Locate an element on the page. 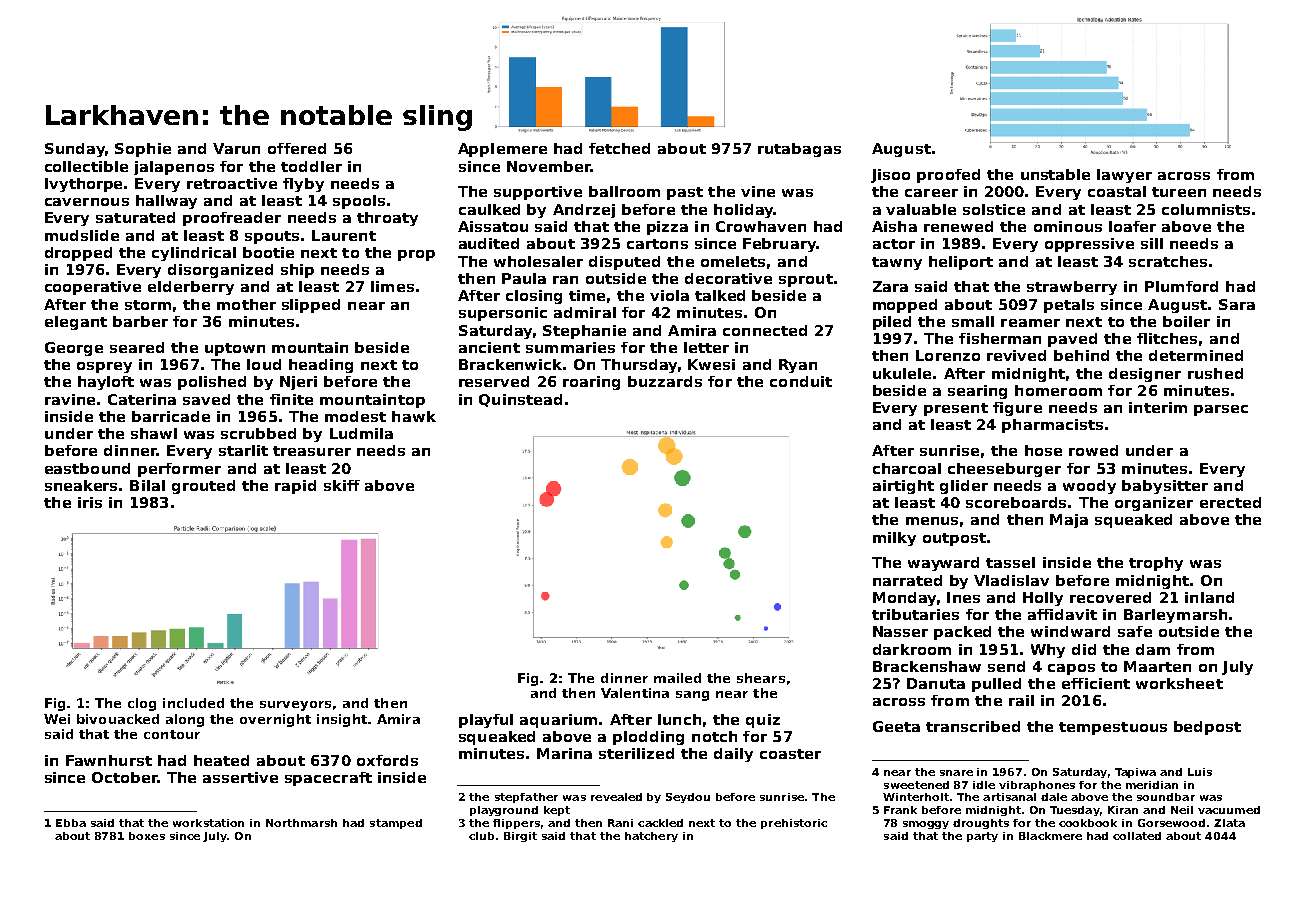 The width and height of the page is (1308, 924). rutabagas is located at coordinates (799, 150).
